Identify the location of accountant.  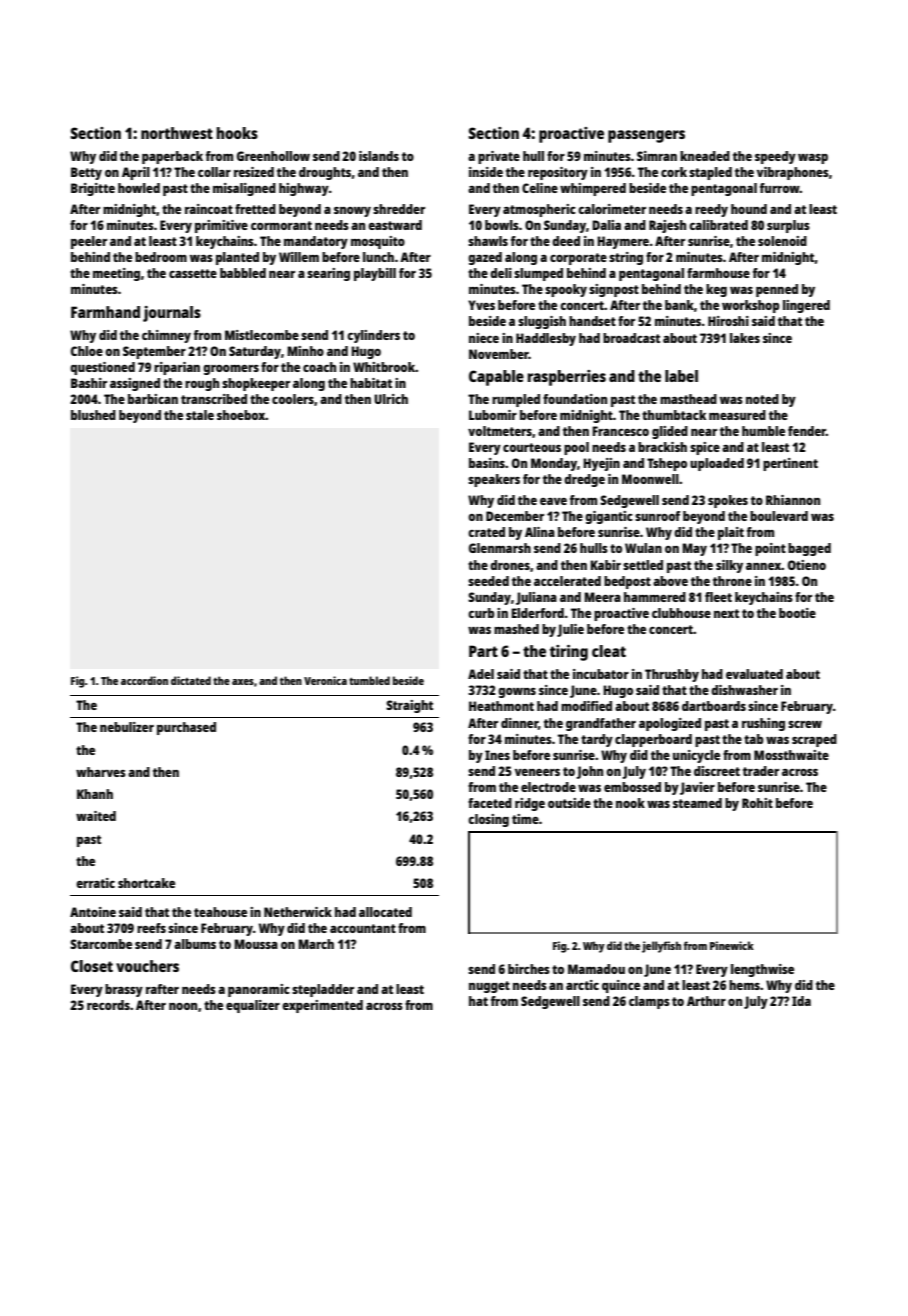
(363, 928).
